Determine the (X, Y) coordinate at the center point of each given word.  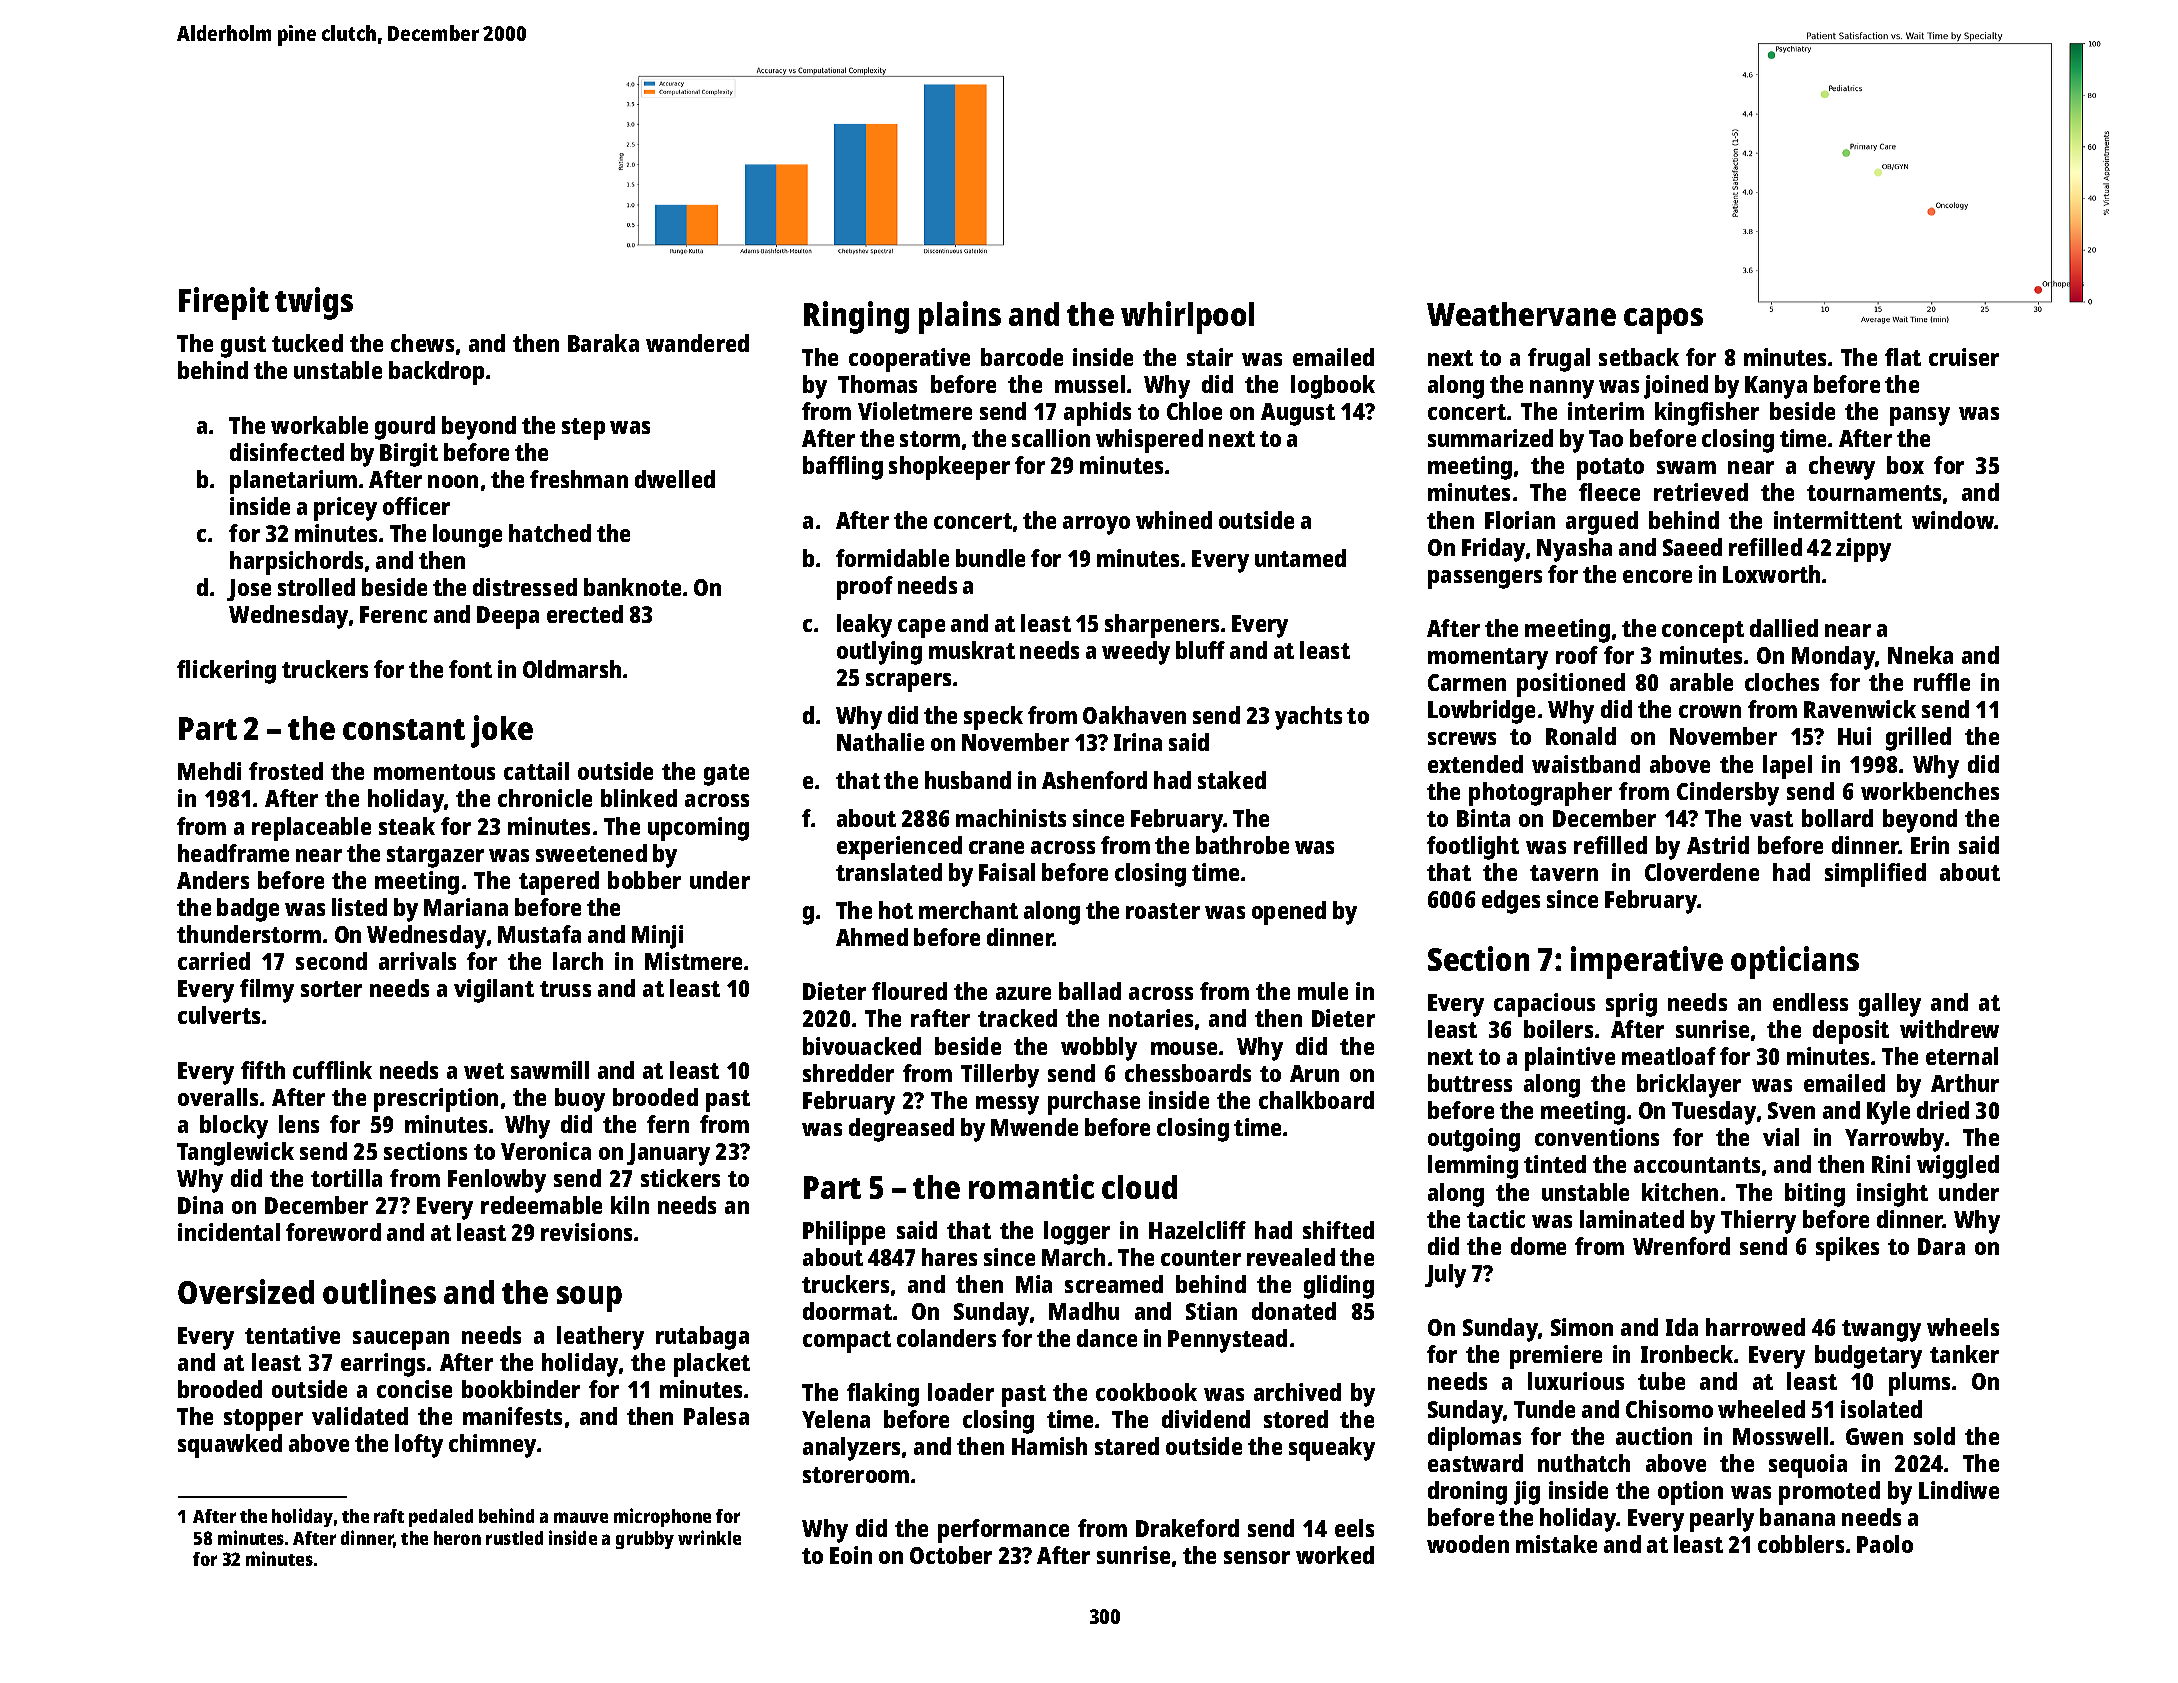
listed (359, 907)
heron (457, 1538)
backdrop (436, 373)
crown (1710, 711)
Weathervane (1521, 314)
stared (1127, 1446)
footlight (1473, 848)
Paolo (1885, 1544)
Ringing (856, 317)
